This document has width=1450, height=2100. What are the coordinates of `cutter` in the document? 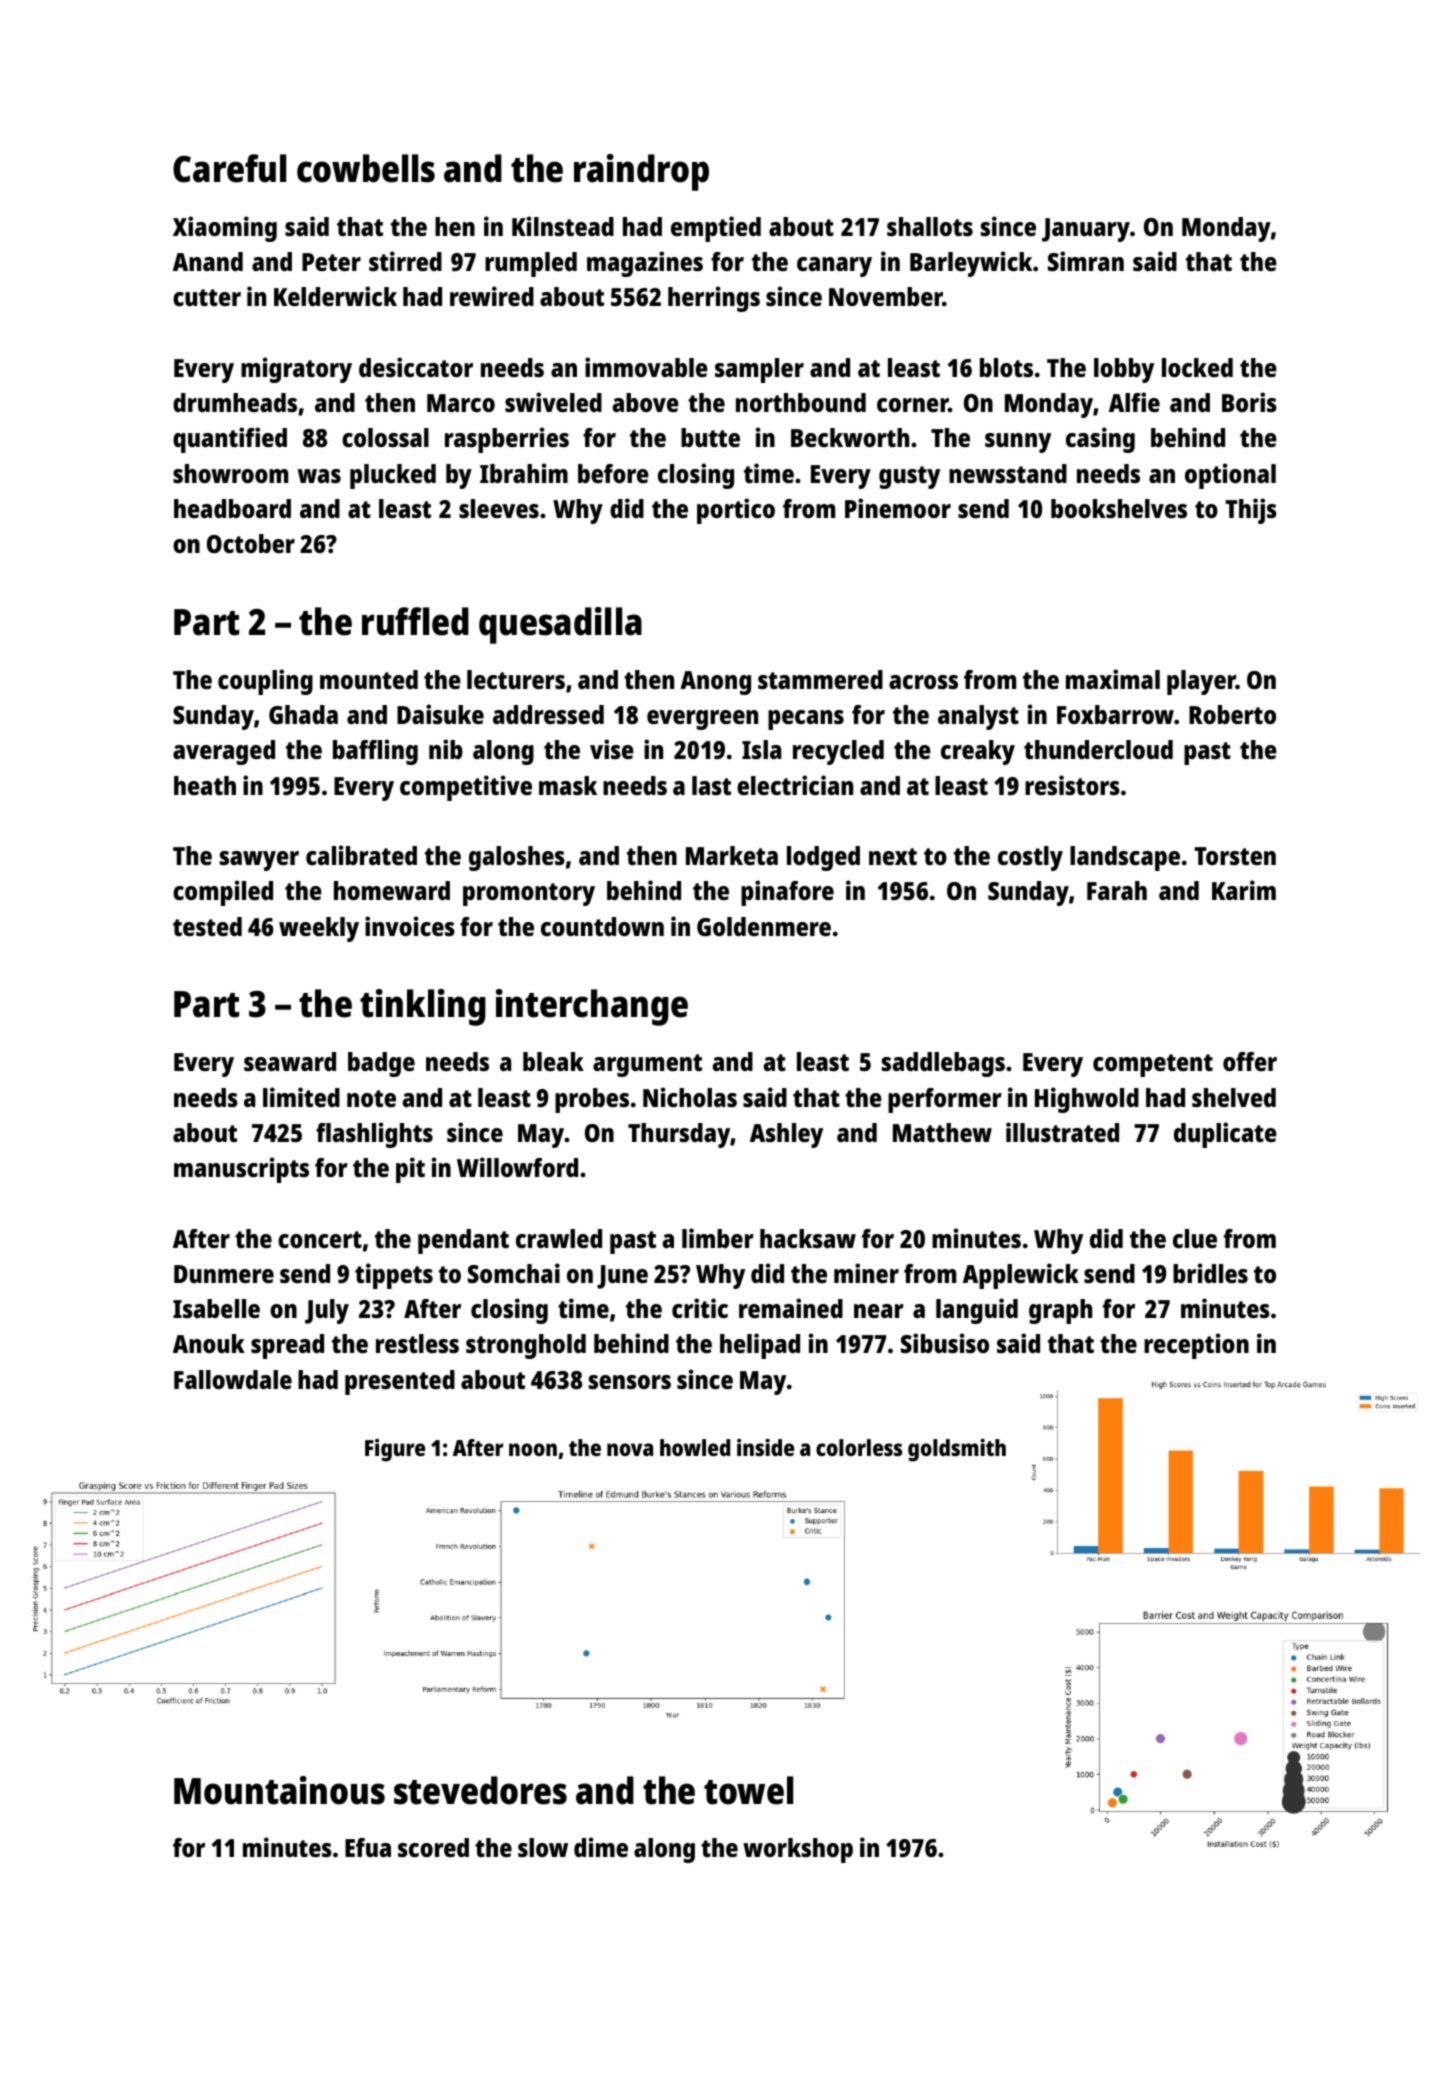 It's located at (207, 297).
